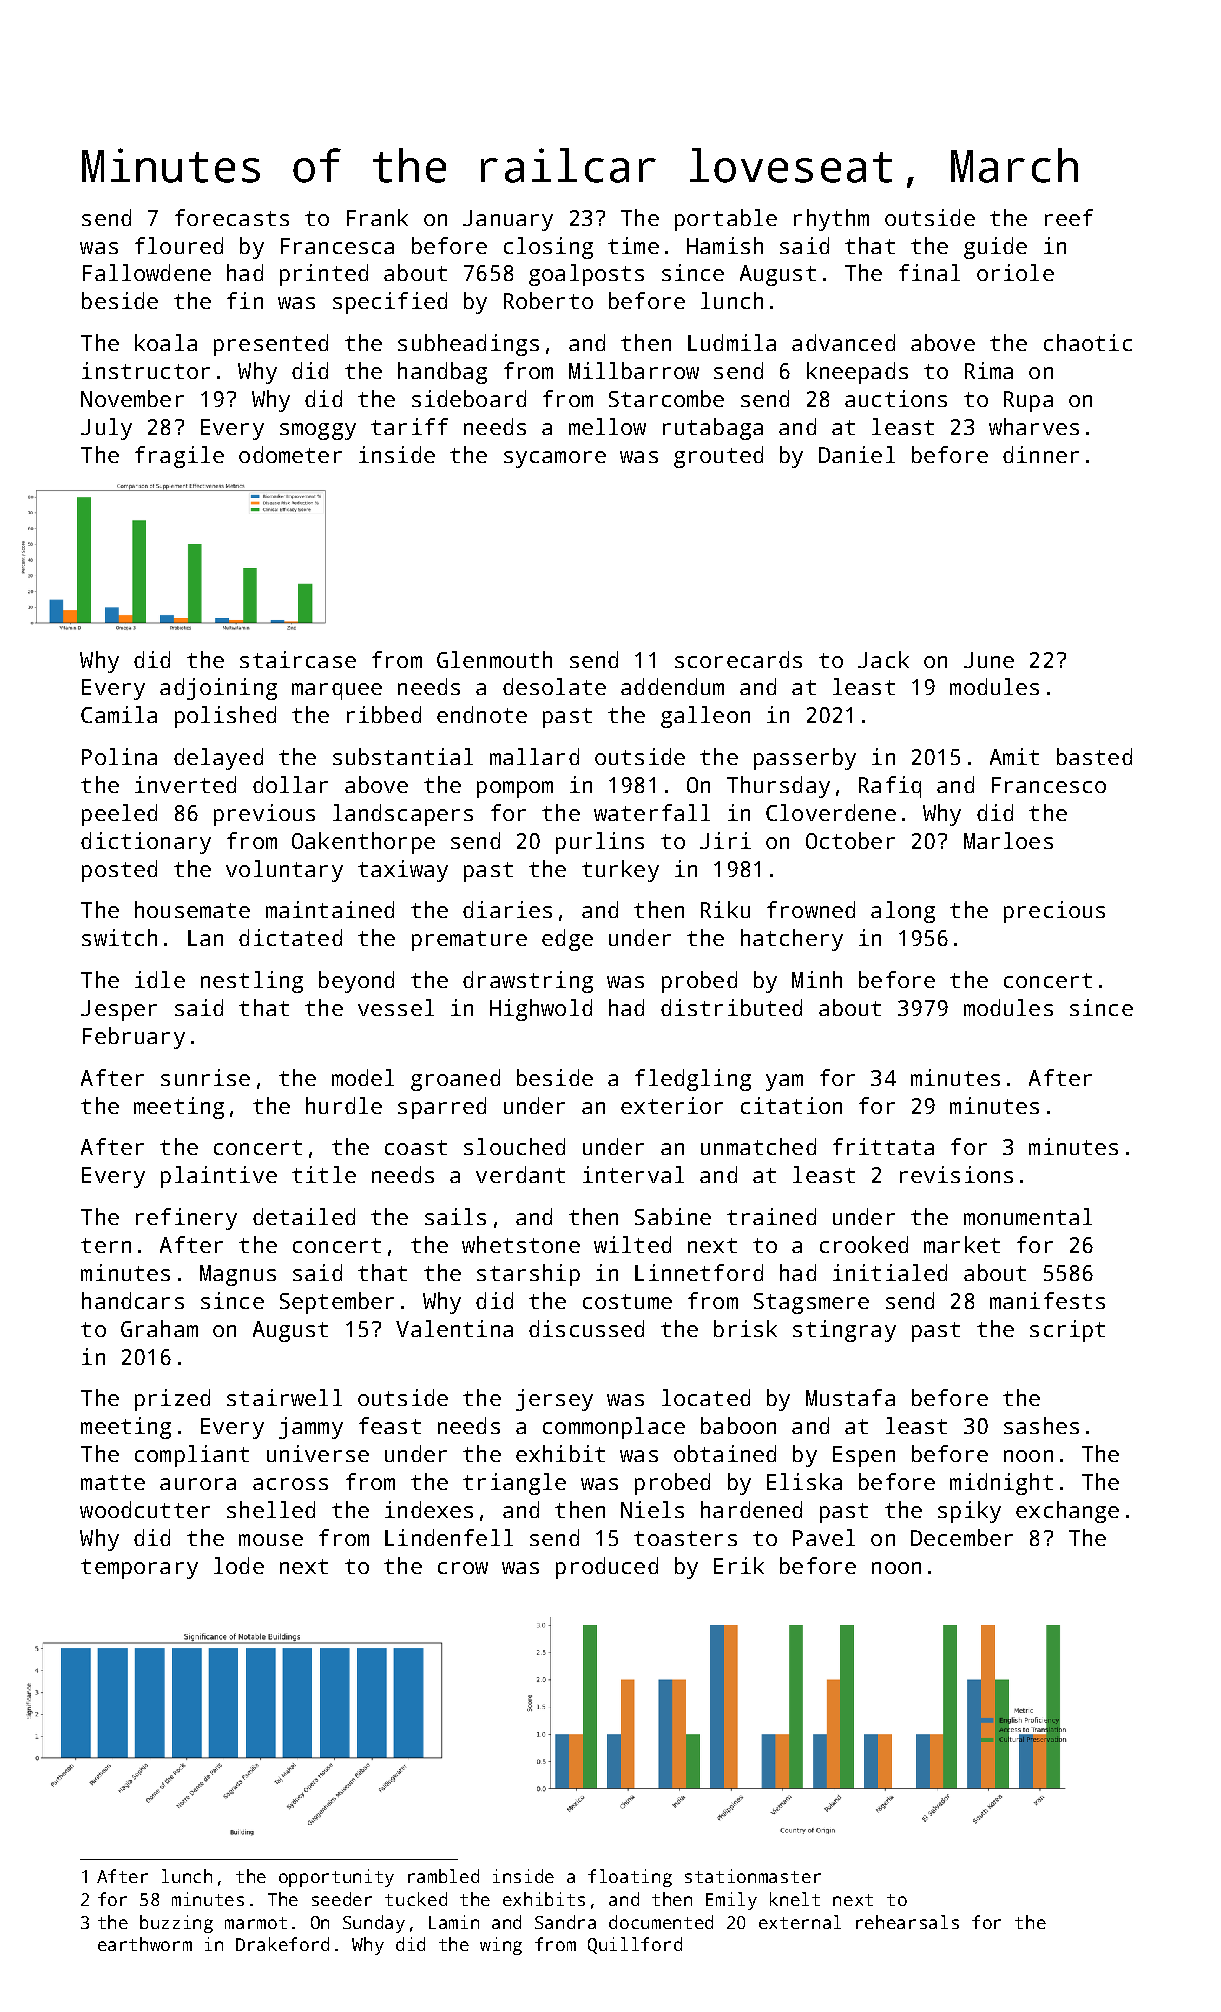  I want to click on kneepads, so click(857, 373).
